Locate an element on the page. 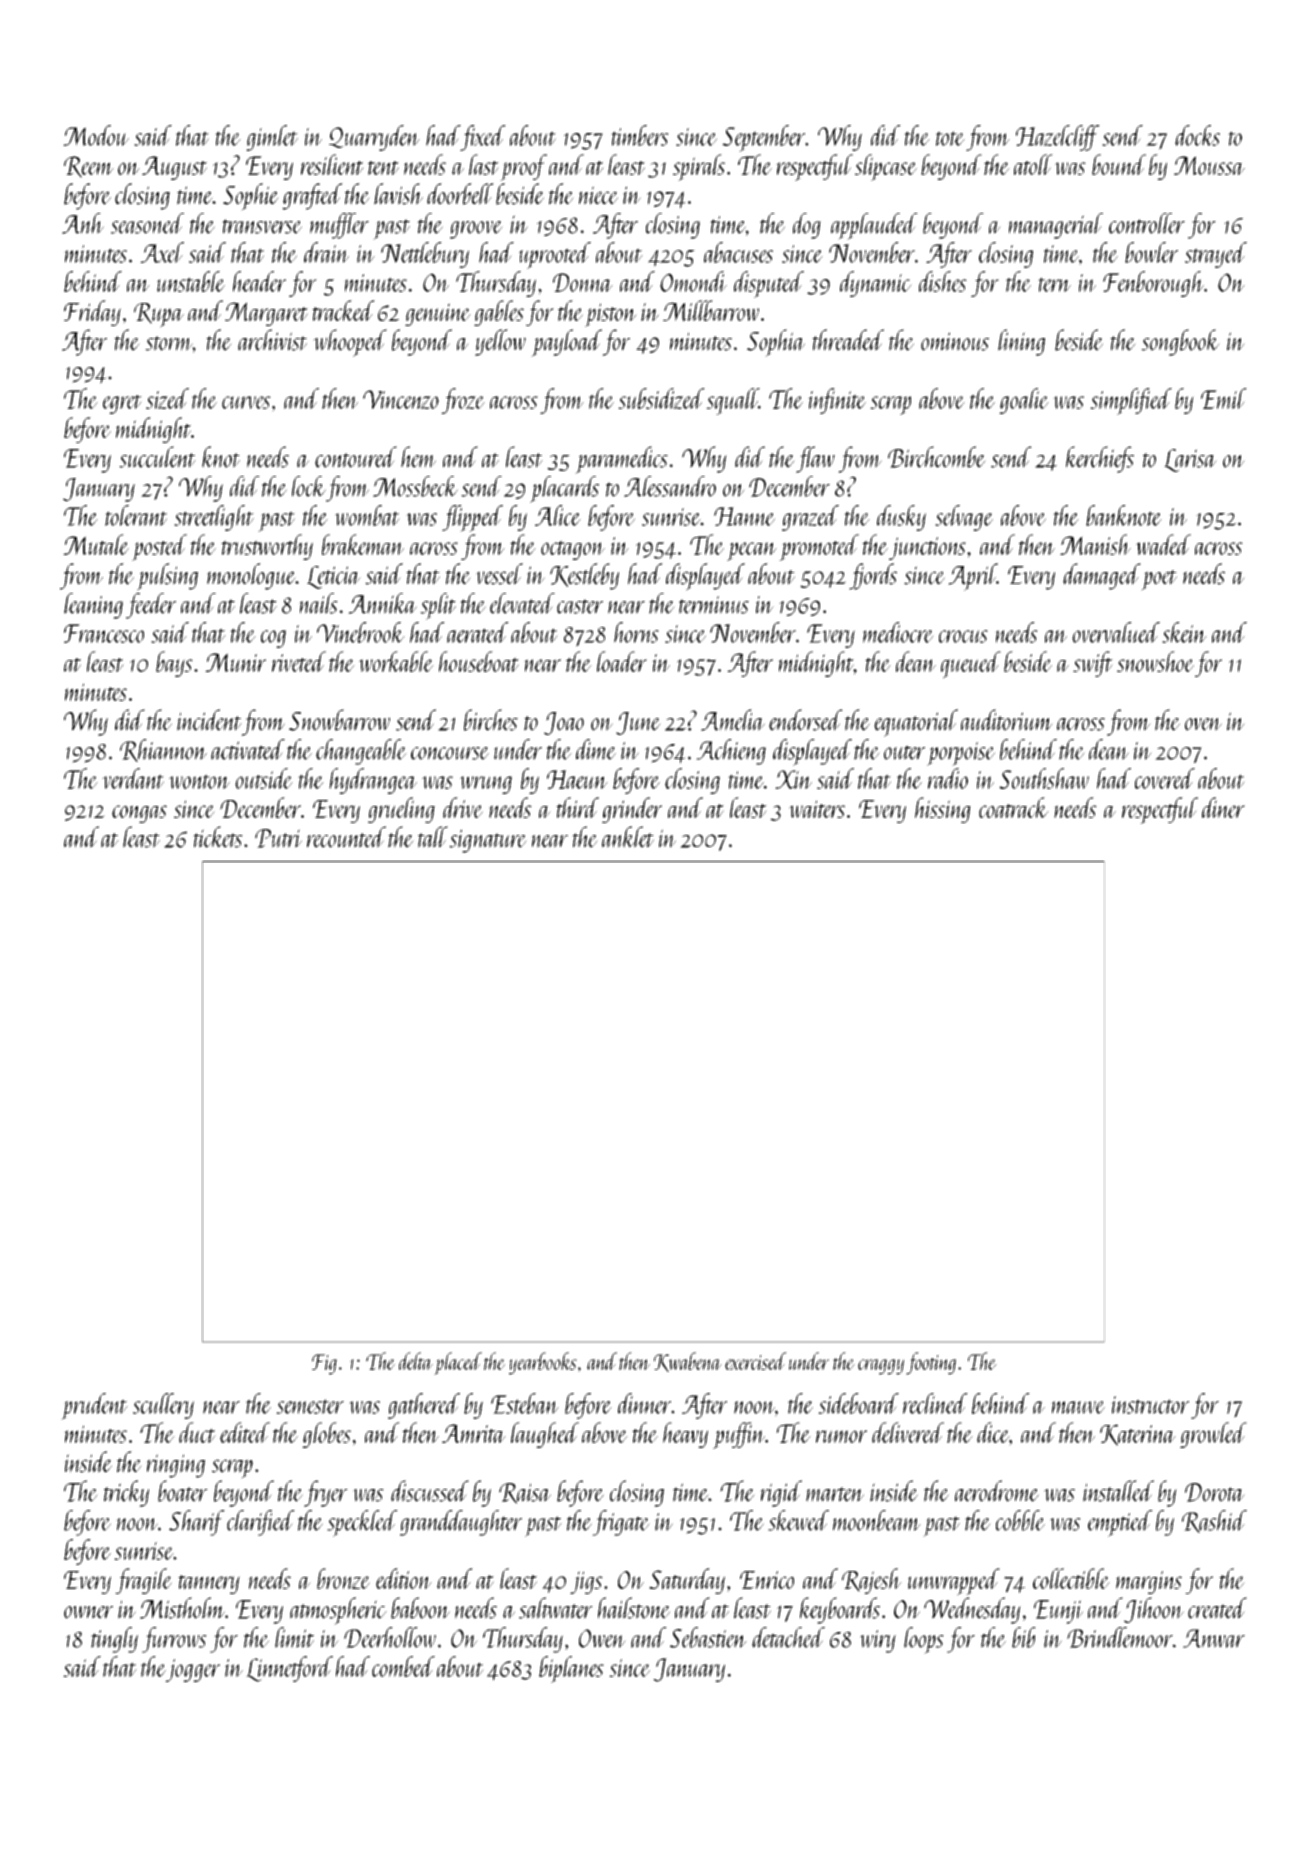  pecan is located at coordinates (752, 551).
